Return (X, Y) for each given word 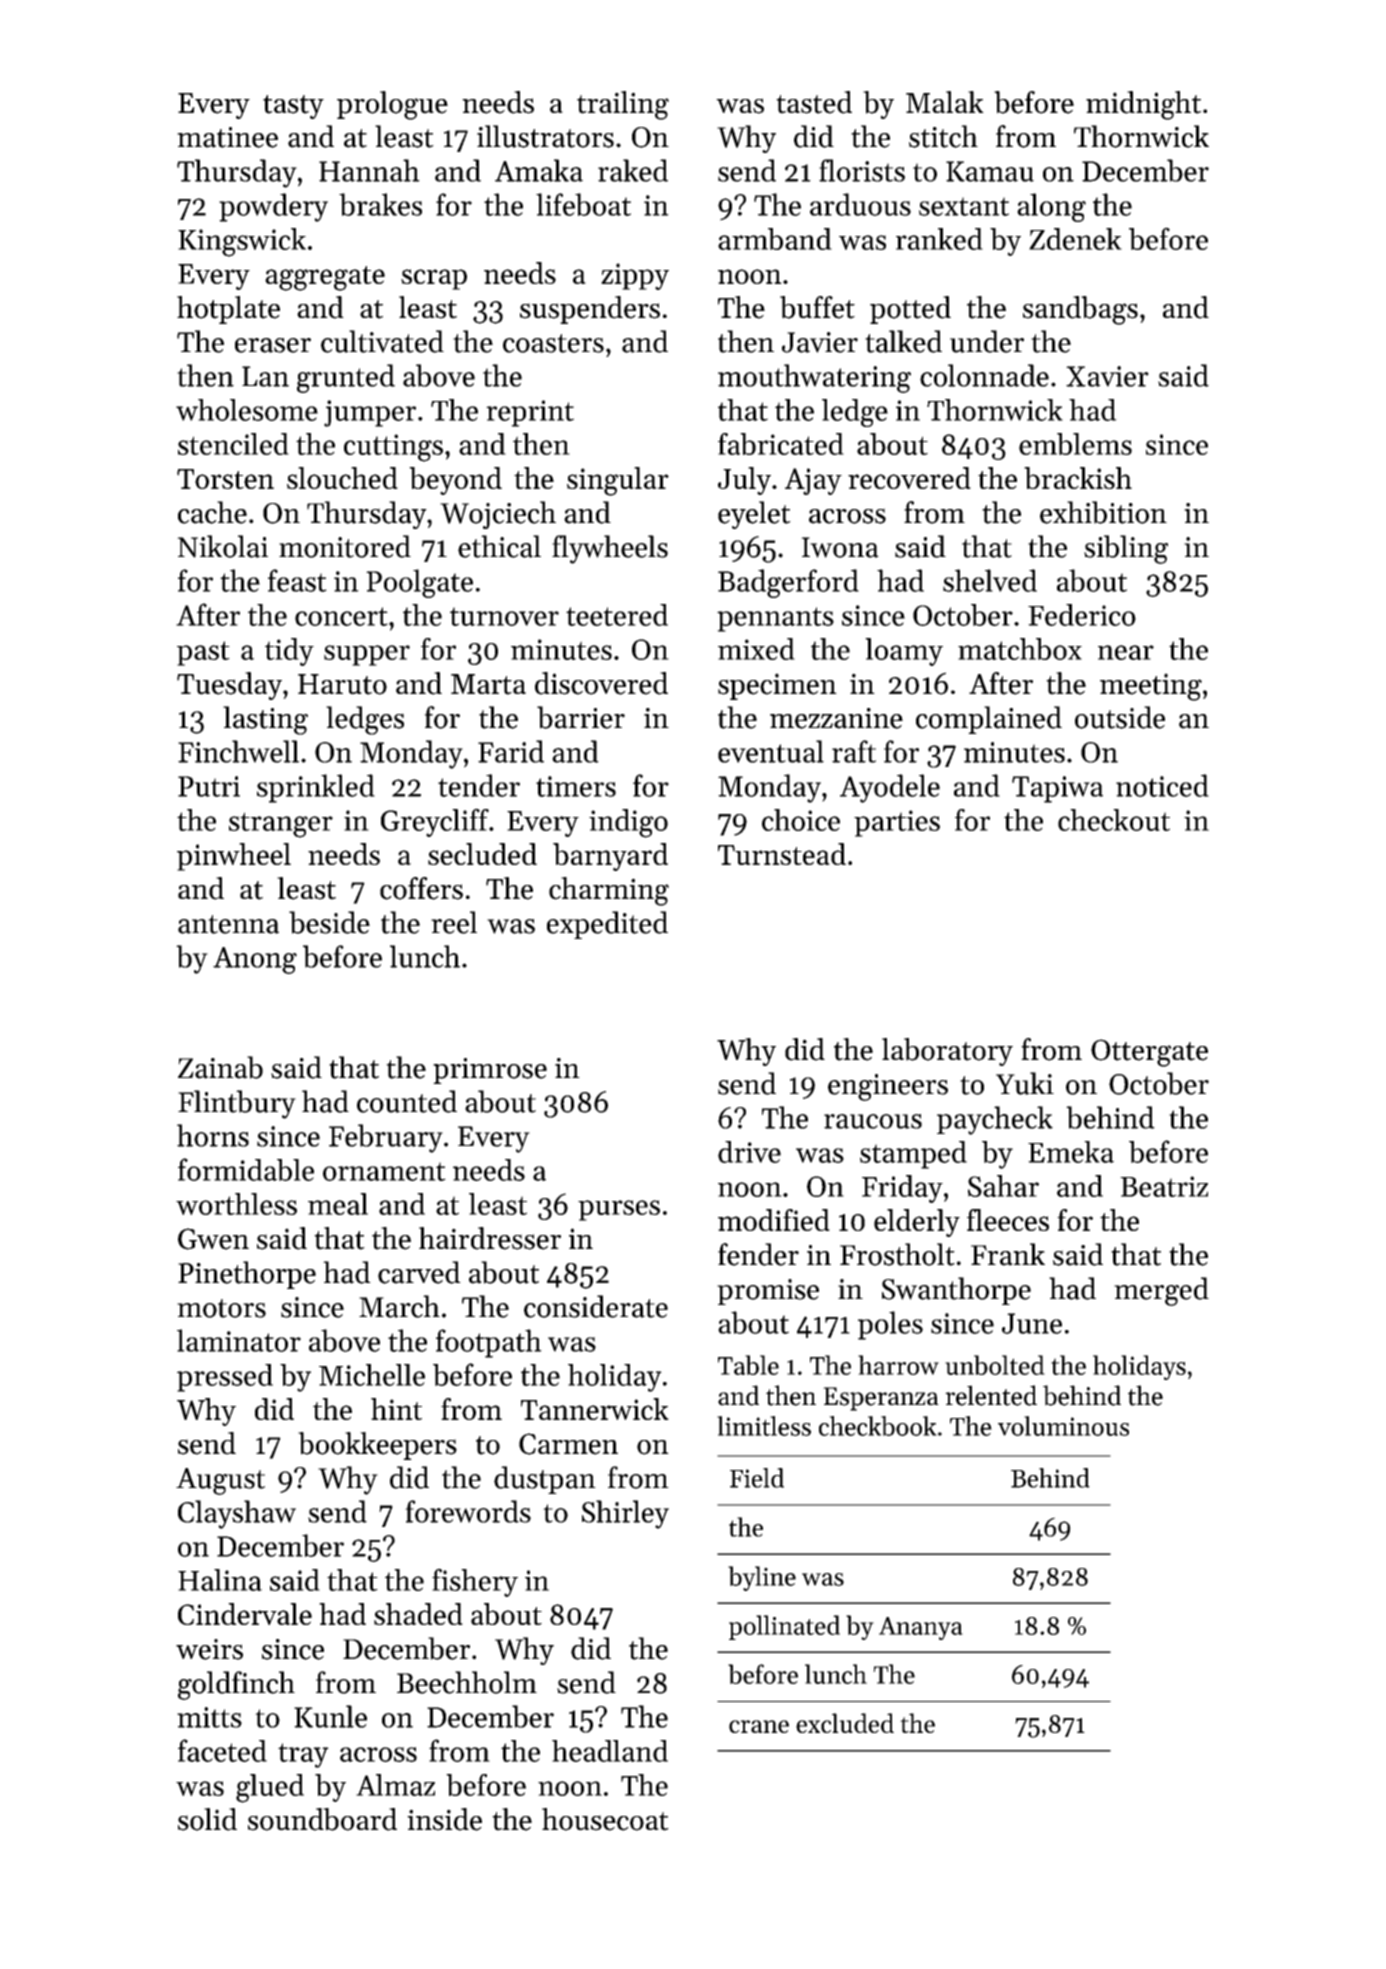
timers (576, 786)
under (987, 341)
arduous (860, 204)
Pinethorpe (247, 1275)
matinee (227, 137)
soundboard (322, 1819)
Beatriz (1164, 1186)
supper (367, 655)
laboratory (947, 1052)
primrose (490, 1071)
